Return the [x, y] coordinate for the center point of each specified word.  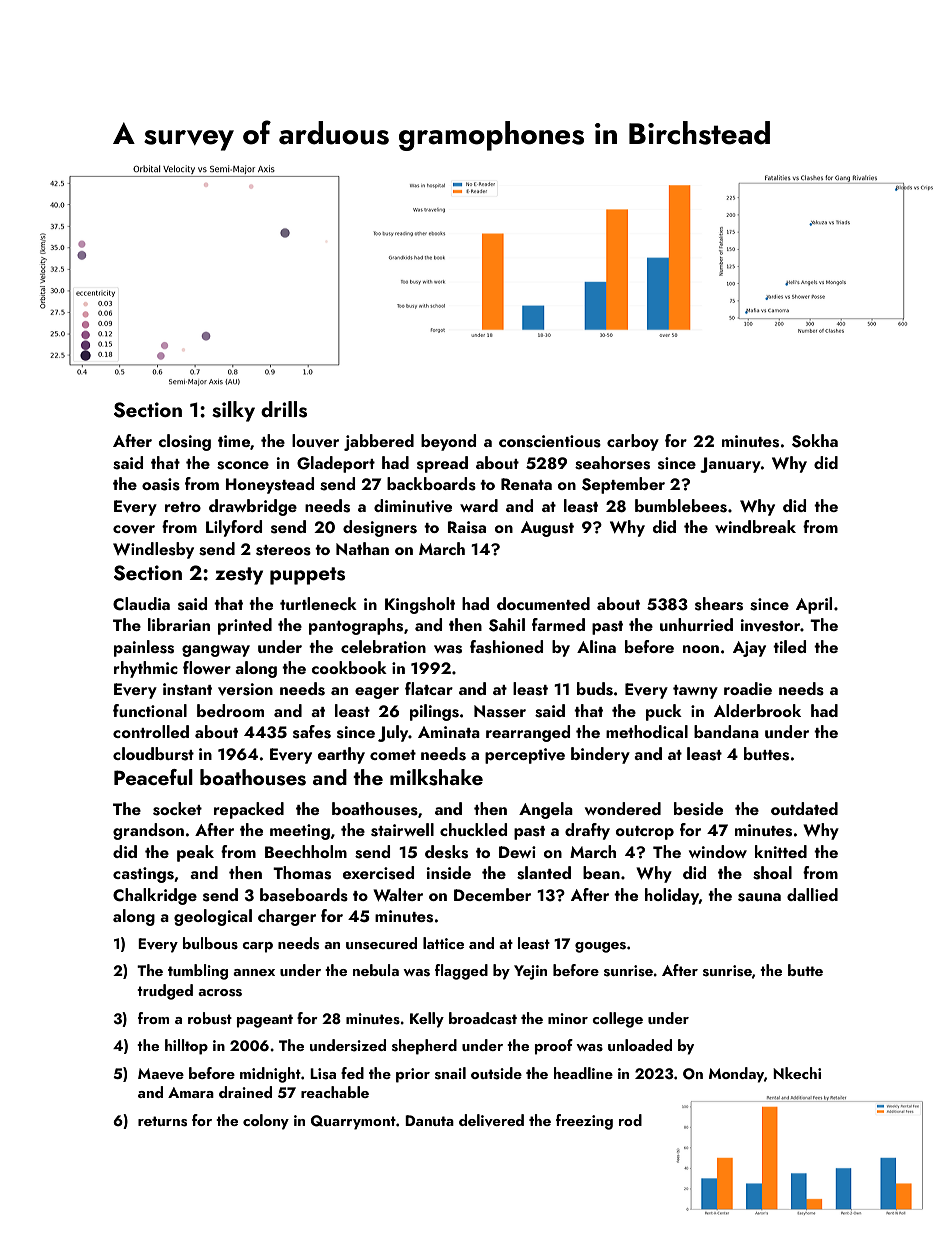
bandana [726, 731]
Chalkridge [155, 896]
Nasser [500, 711]
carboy [633, 442]
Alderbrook [757, 710]
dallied [812, 894]
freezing [584, 1122]
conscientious [550, 441]
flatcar [429, 688]
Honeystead [270, 485]
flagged [461, 972]
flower [207, 667]
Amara [191, 1092]
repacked [249, 810]
